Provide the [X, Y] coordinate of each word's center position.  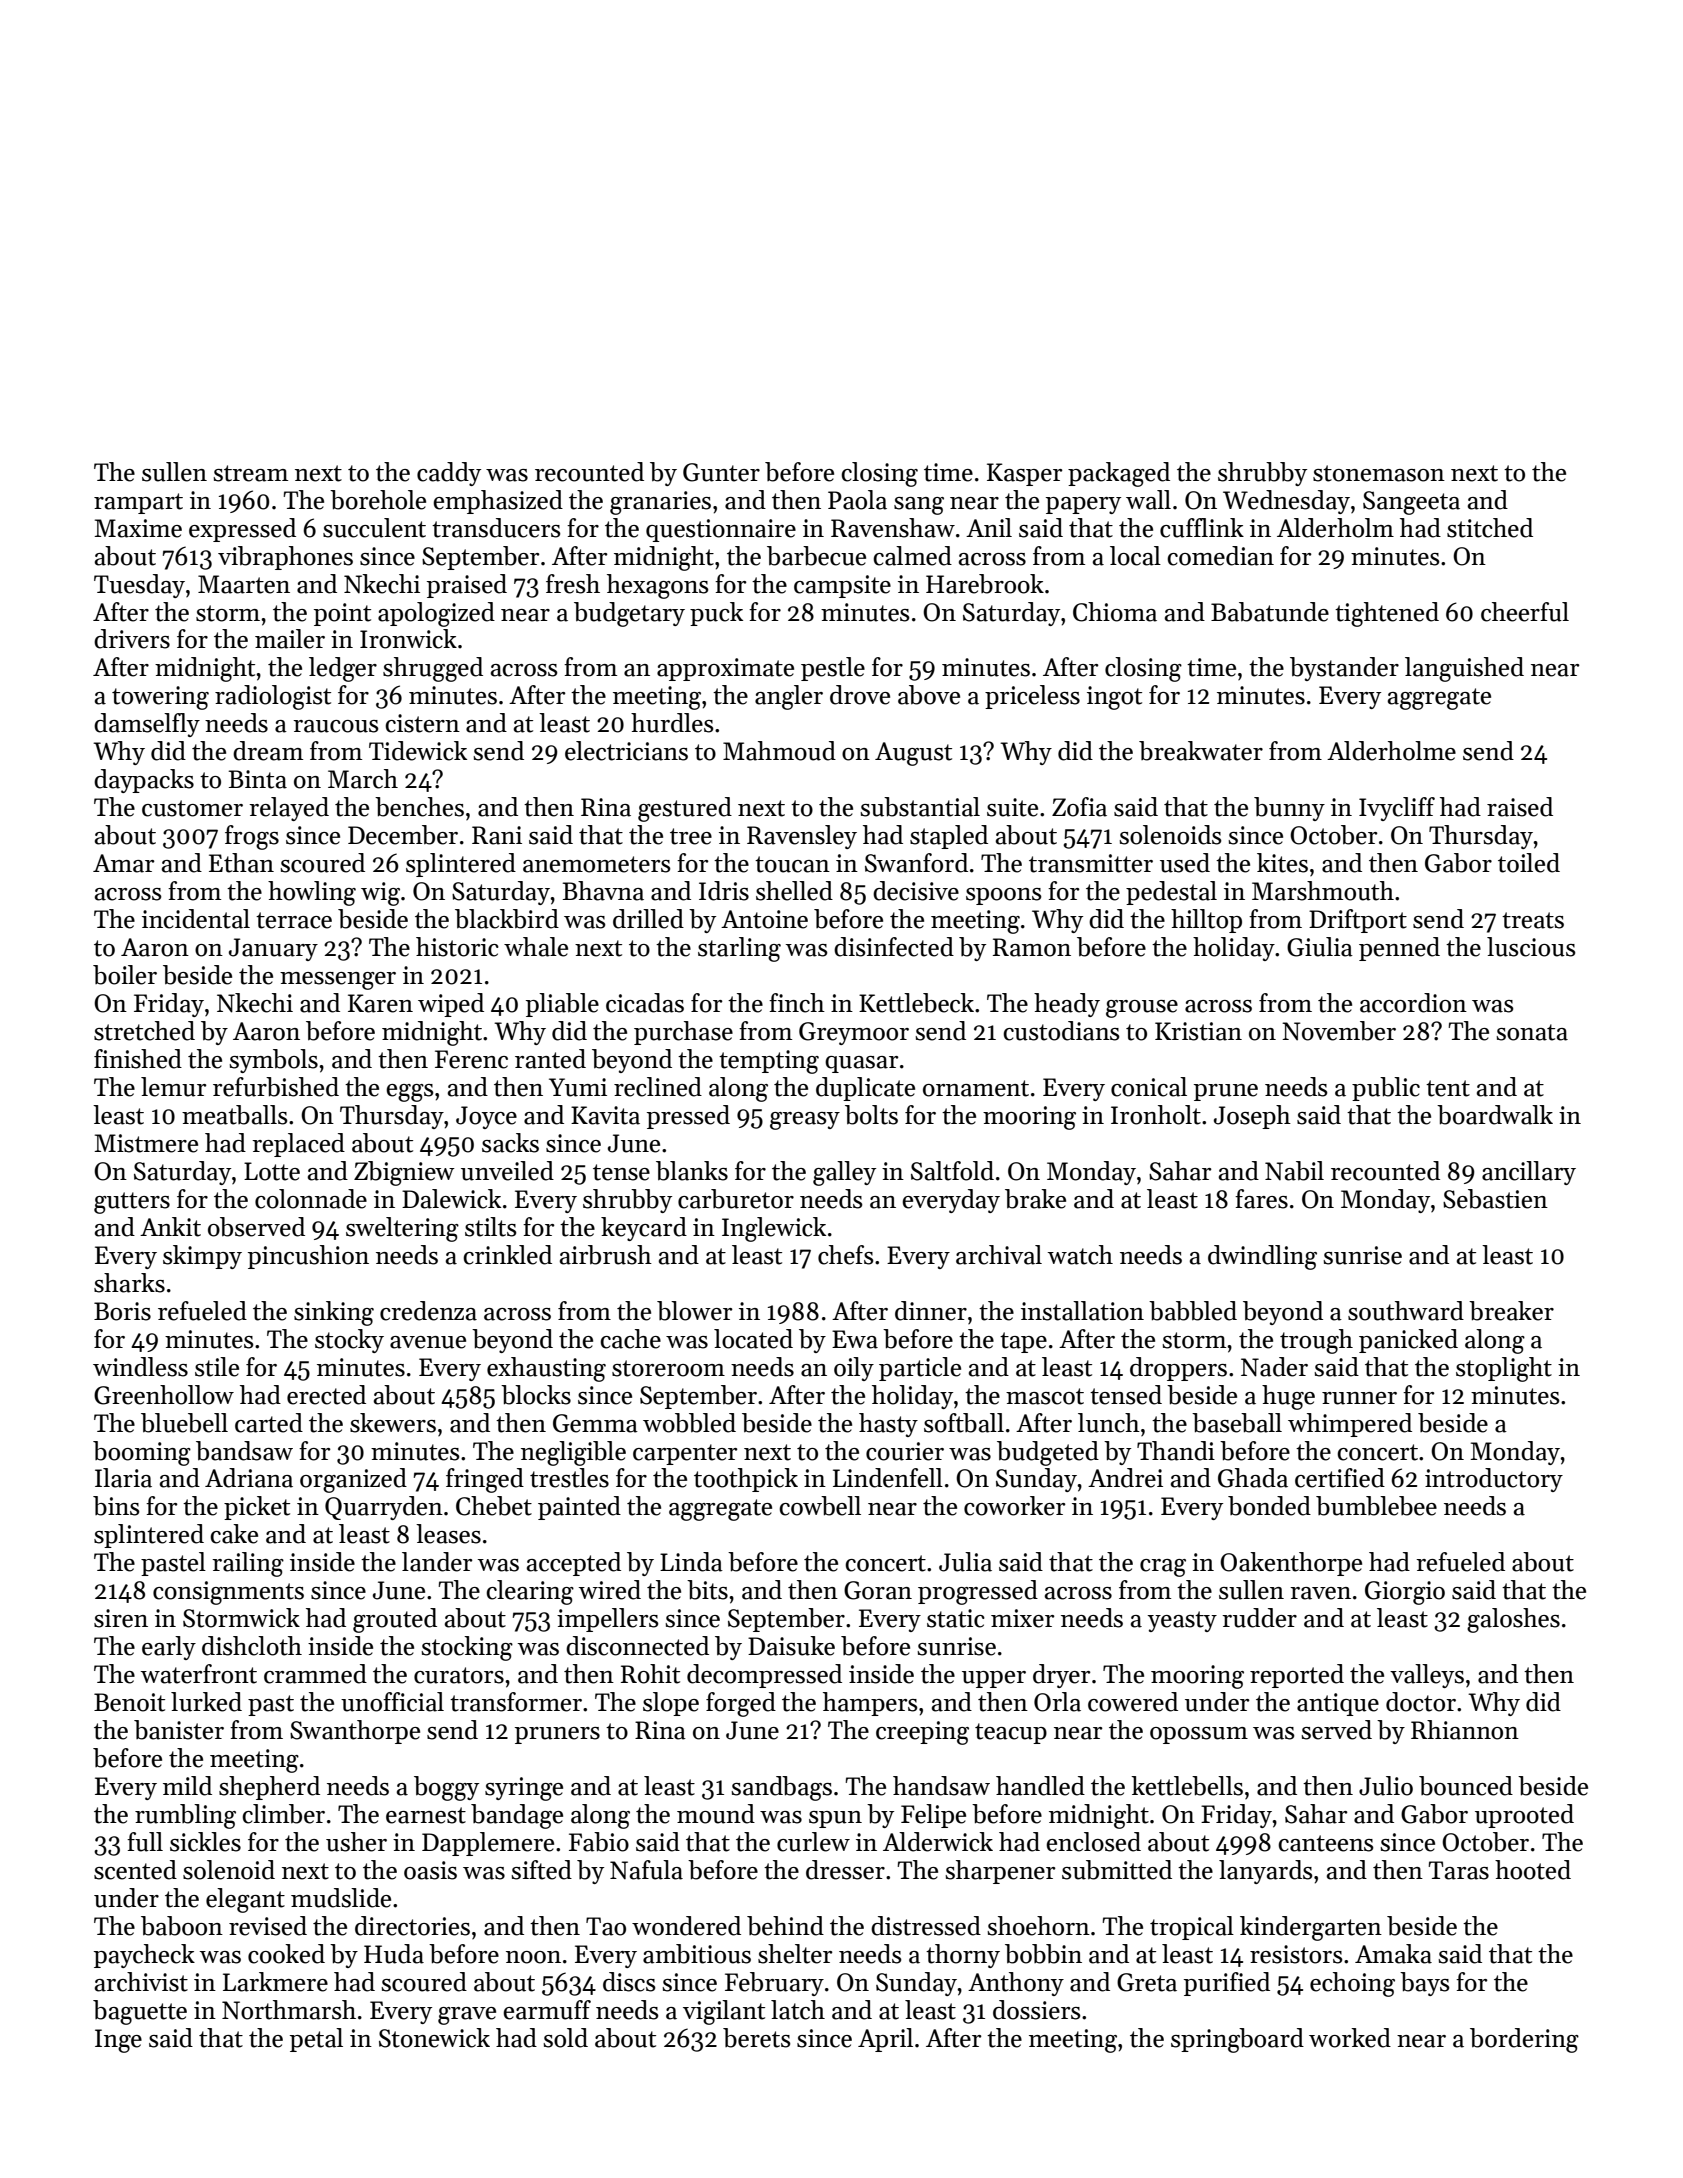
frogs [252, 837]
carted [269, 1423]
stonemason [1379, 473]
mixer [1023, 1618]
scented [135, 1870]
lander [437, 1562]
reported [1297, 1676]
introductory [1494, 1480]
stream [250, 473]
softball [964, 1423]
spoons [1004, 896]
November [1339, 1031]
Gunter [721, 472]
